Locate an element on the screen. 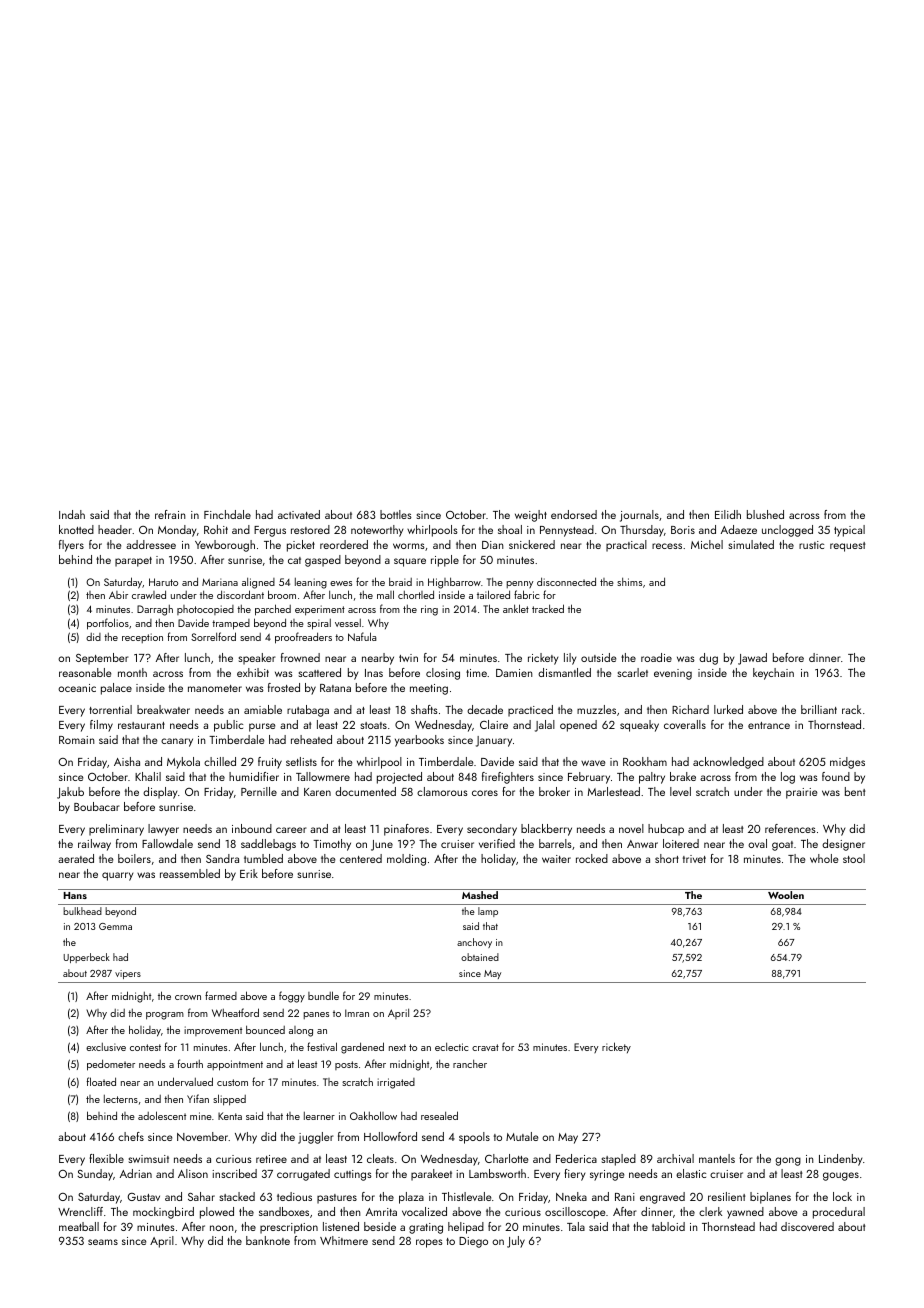  journals is located at coordinates (639, 516).
